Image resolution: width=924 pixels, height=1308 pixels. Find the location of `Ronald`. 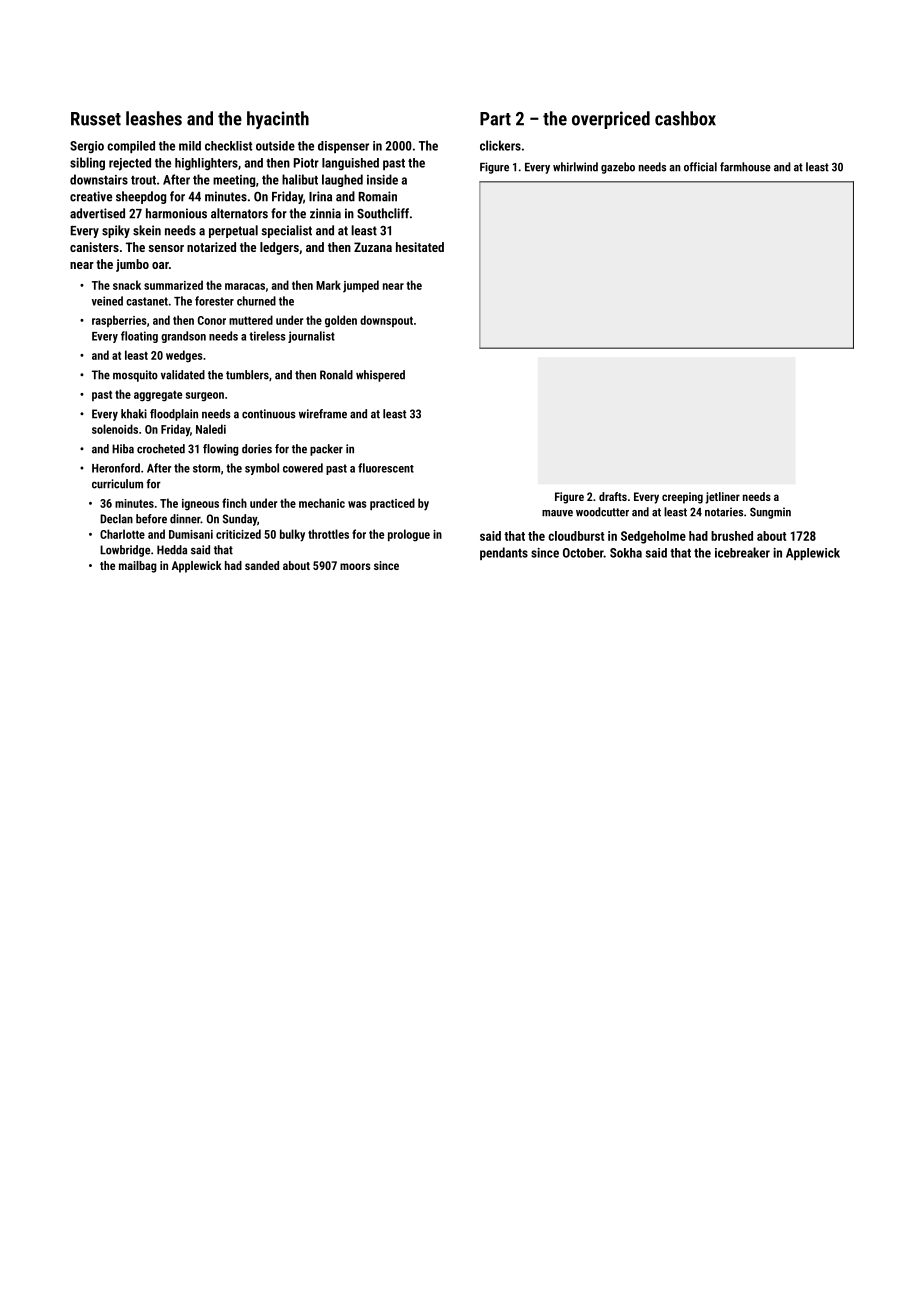

Ronald is located at coordinates (336, 375).
